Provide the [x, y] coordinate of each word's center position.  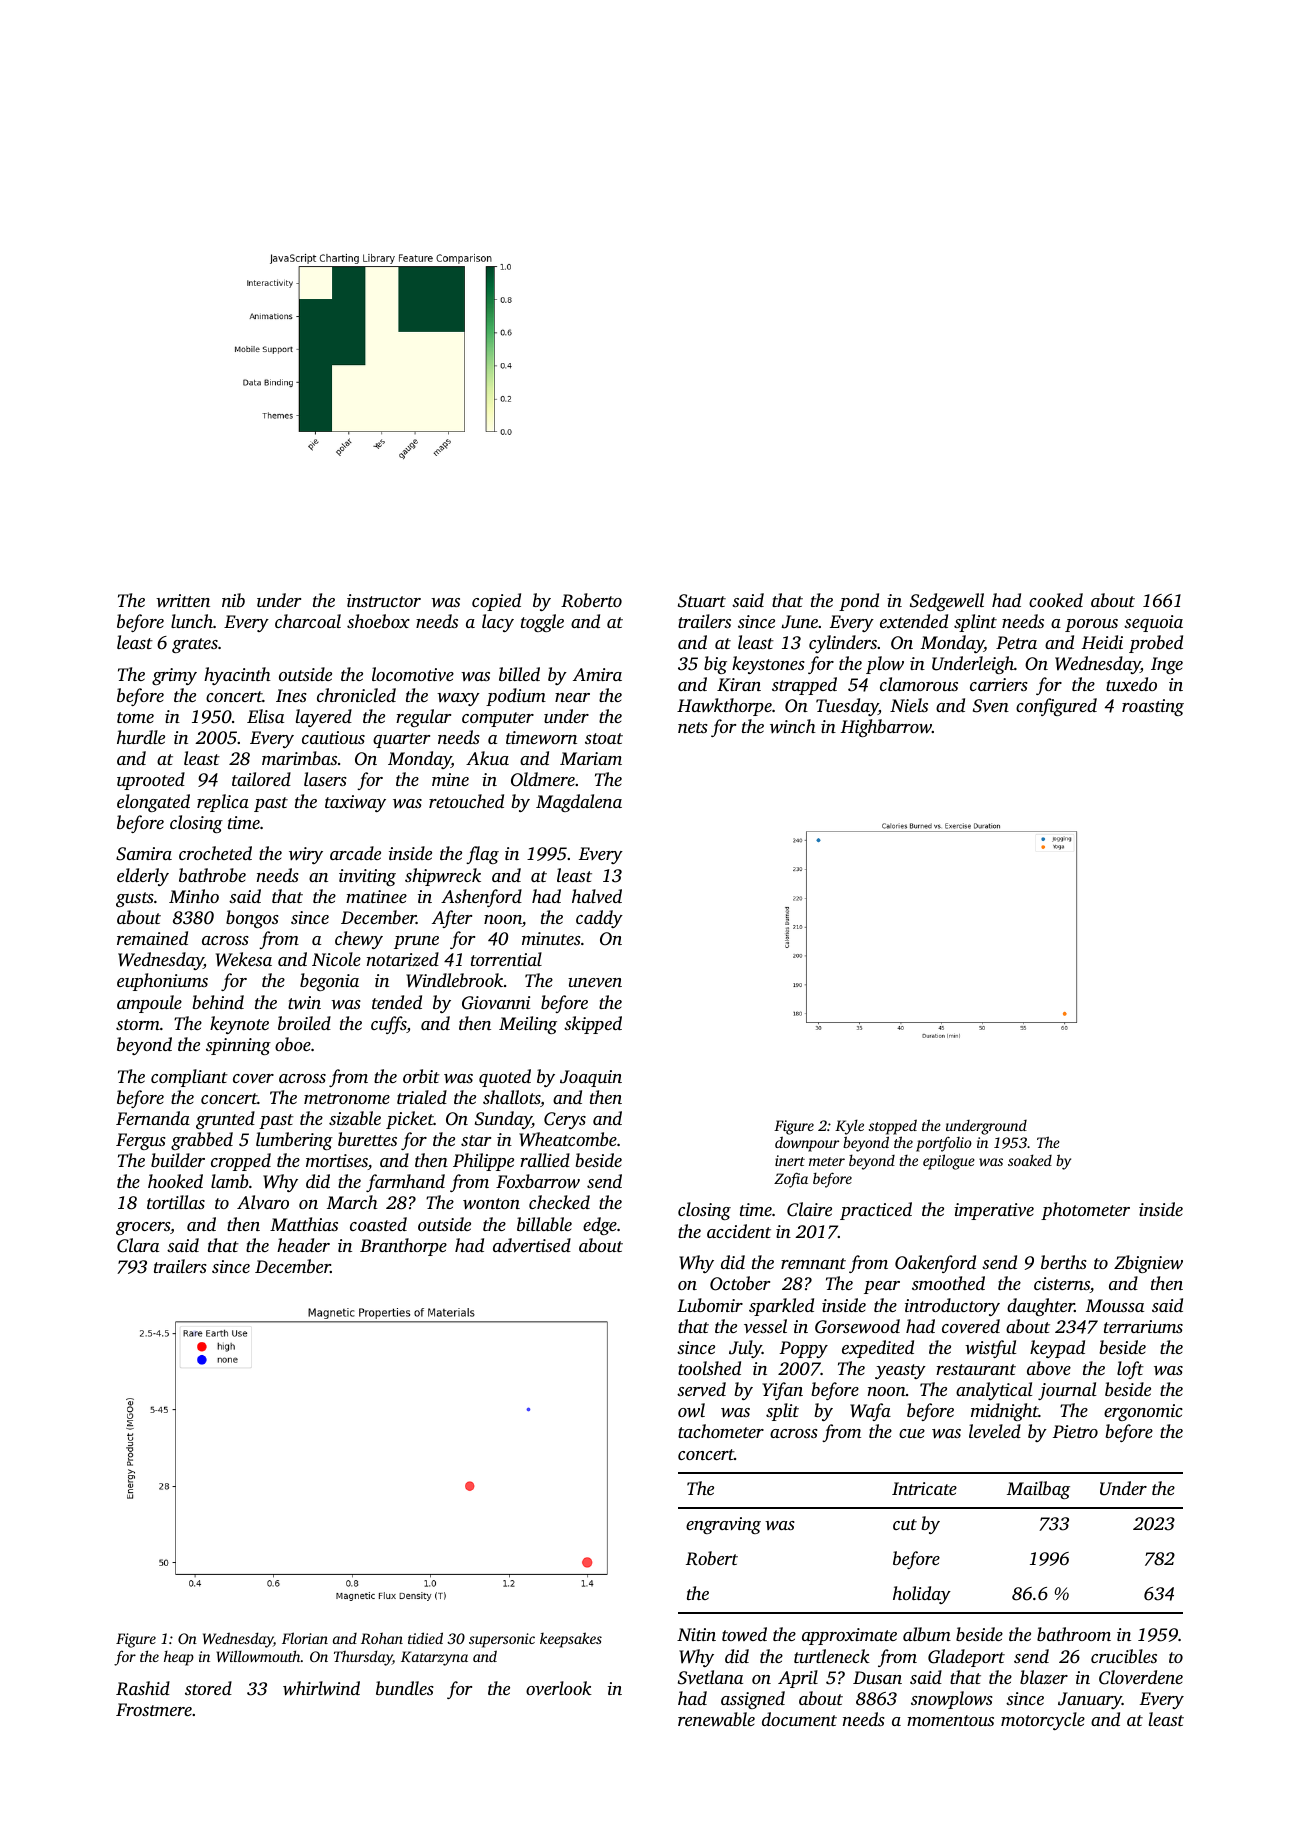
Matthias [304, 1224]
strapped [804, 686]
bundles [405, 1688]
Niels [909, 705]
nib [233, 600]
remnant [813, 1263]
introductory [952, 1307]
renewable [716, 1719]
